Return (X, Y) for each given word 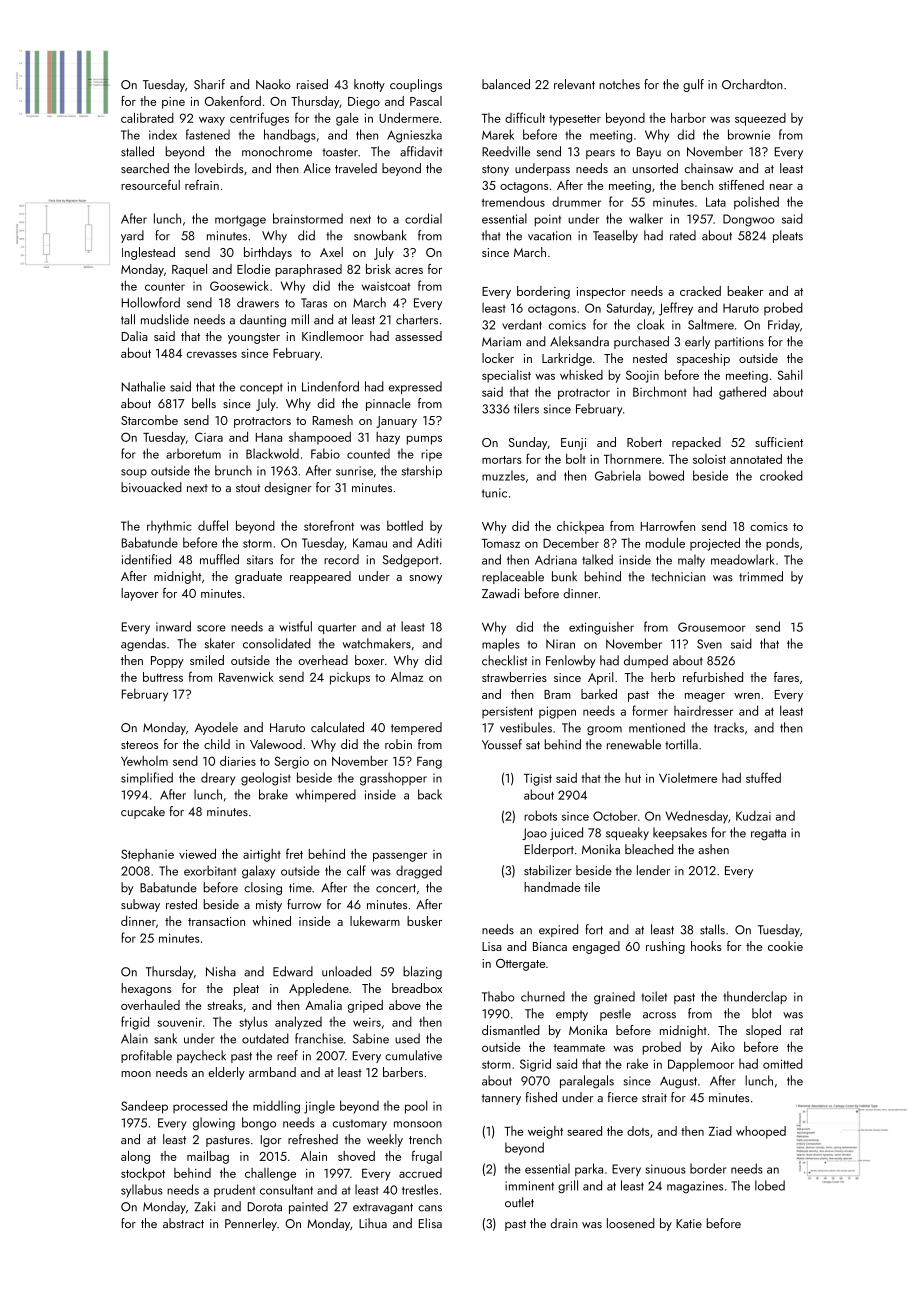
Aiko (723, 1047)
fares (786, 677)
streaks (225, 1005)
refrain (202, 185)
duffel (213, 525)
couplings (416, 85)
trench (425, 1139)
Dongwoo (749, 220)
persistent (507, 712)
